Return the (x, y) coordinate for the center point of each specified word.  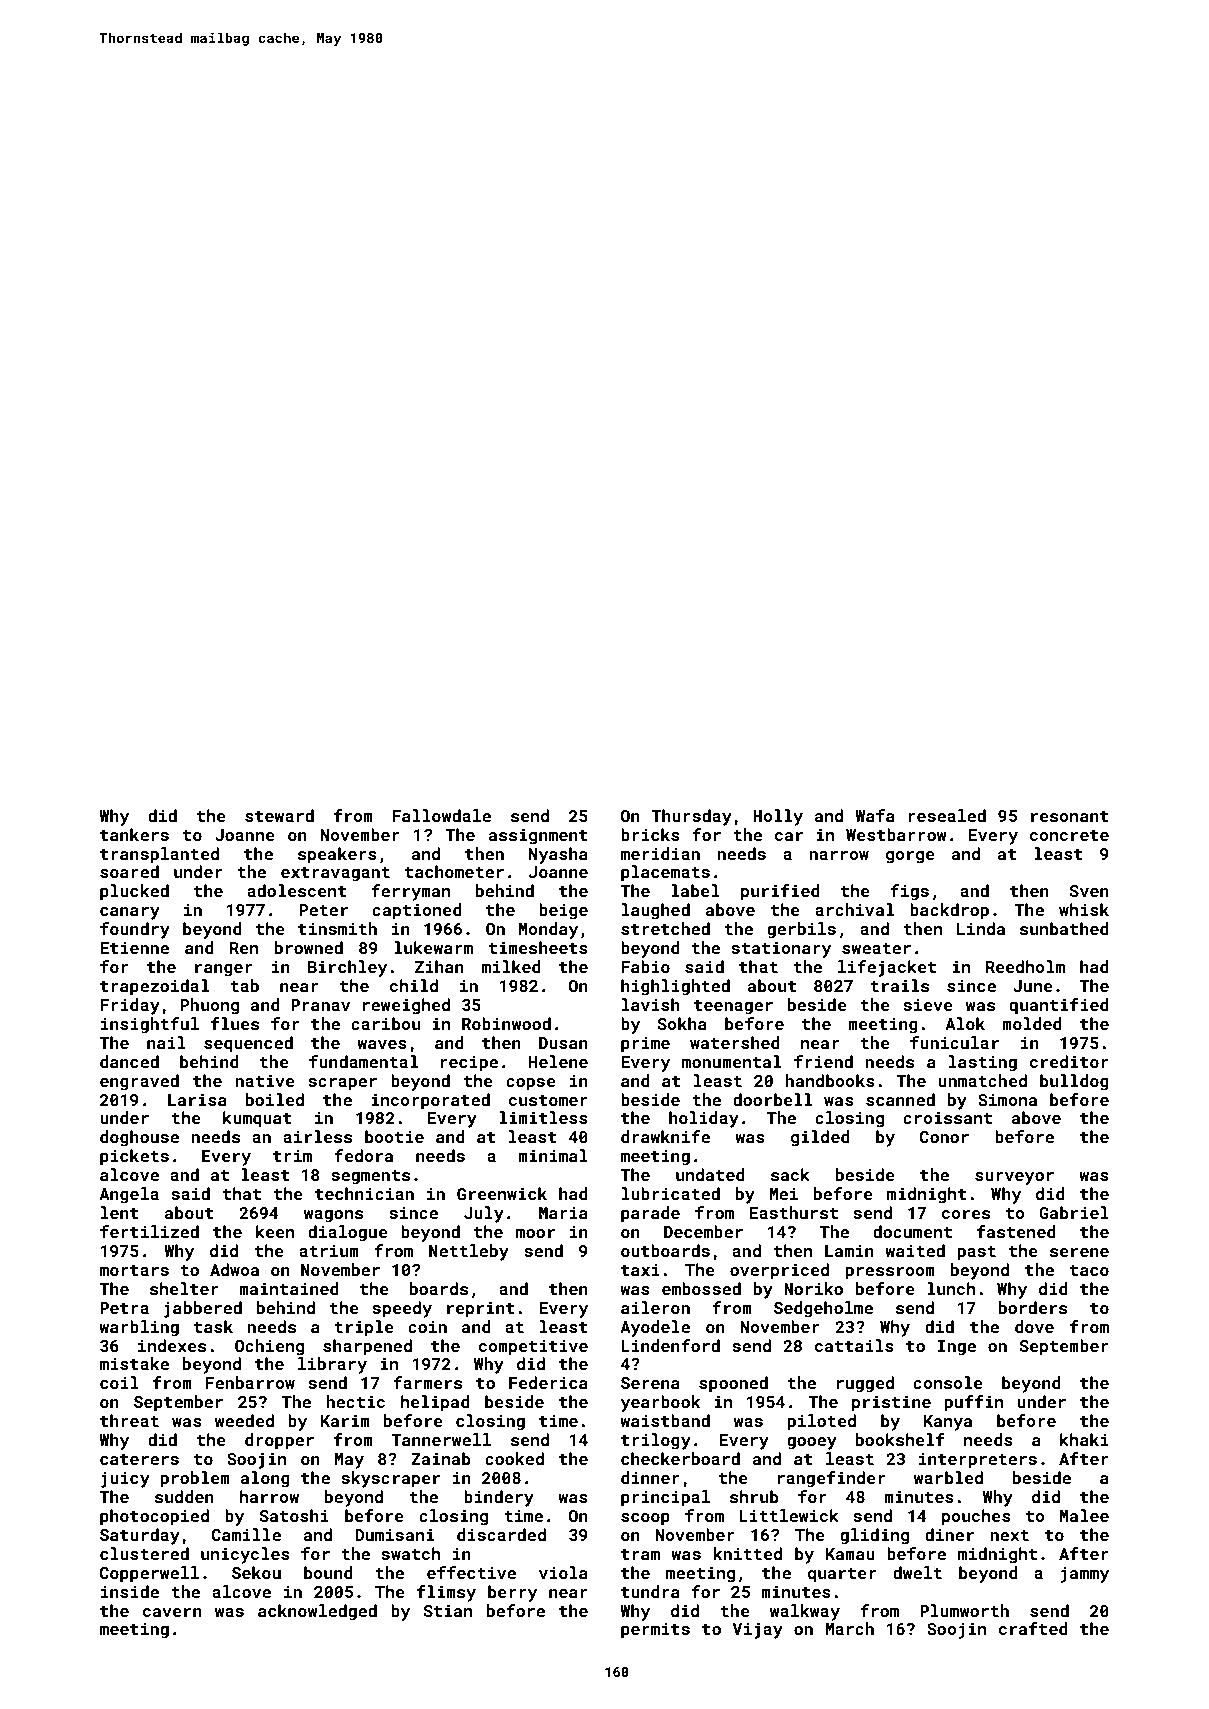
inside (130, 1591)
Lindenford (670, 1345)
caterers (139, 1459)
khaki (1084, 1439)
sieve (928, 1005)
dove (1034, 1326)
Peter (324, 910)
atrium (329, 1251)
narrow (839, 855)
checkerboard (680, 1458)
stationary (781, 949)
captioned (416, 911)
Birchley (347, 968)
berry (512, 1593)
